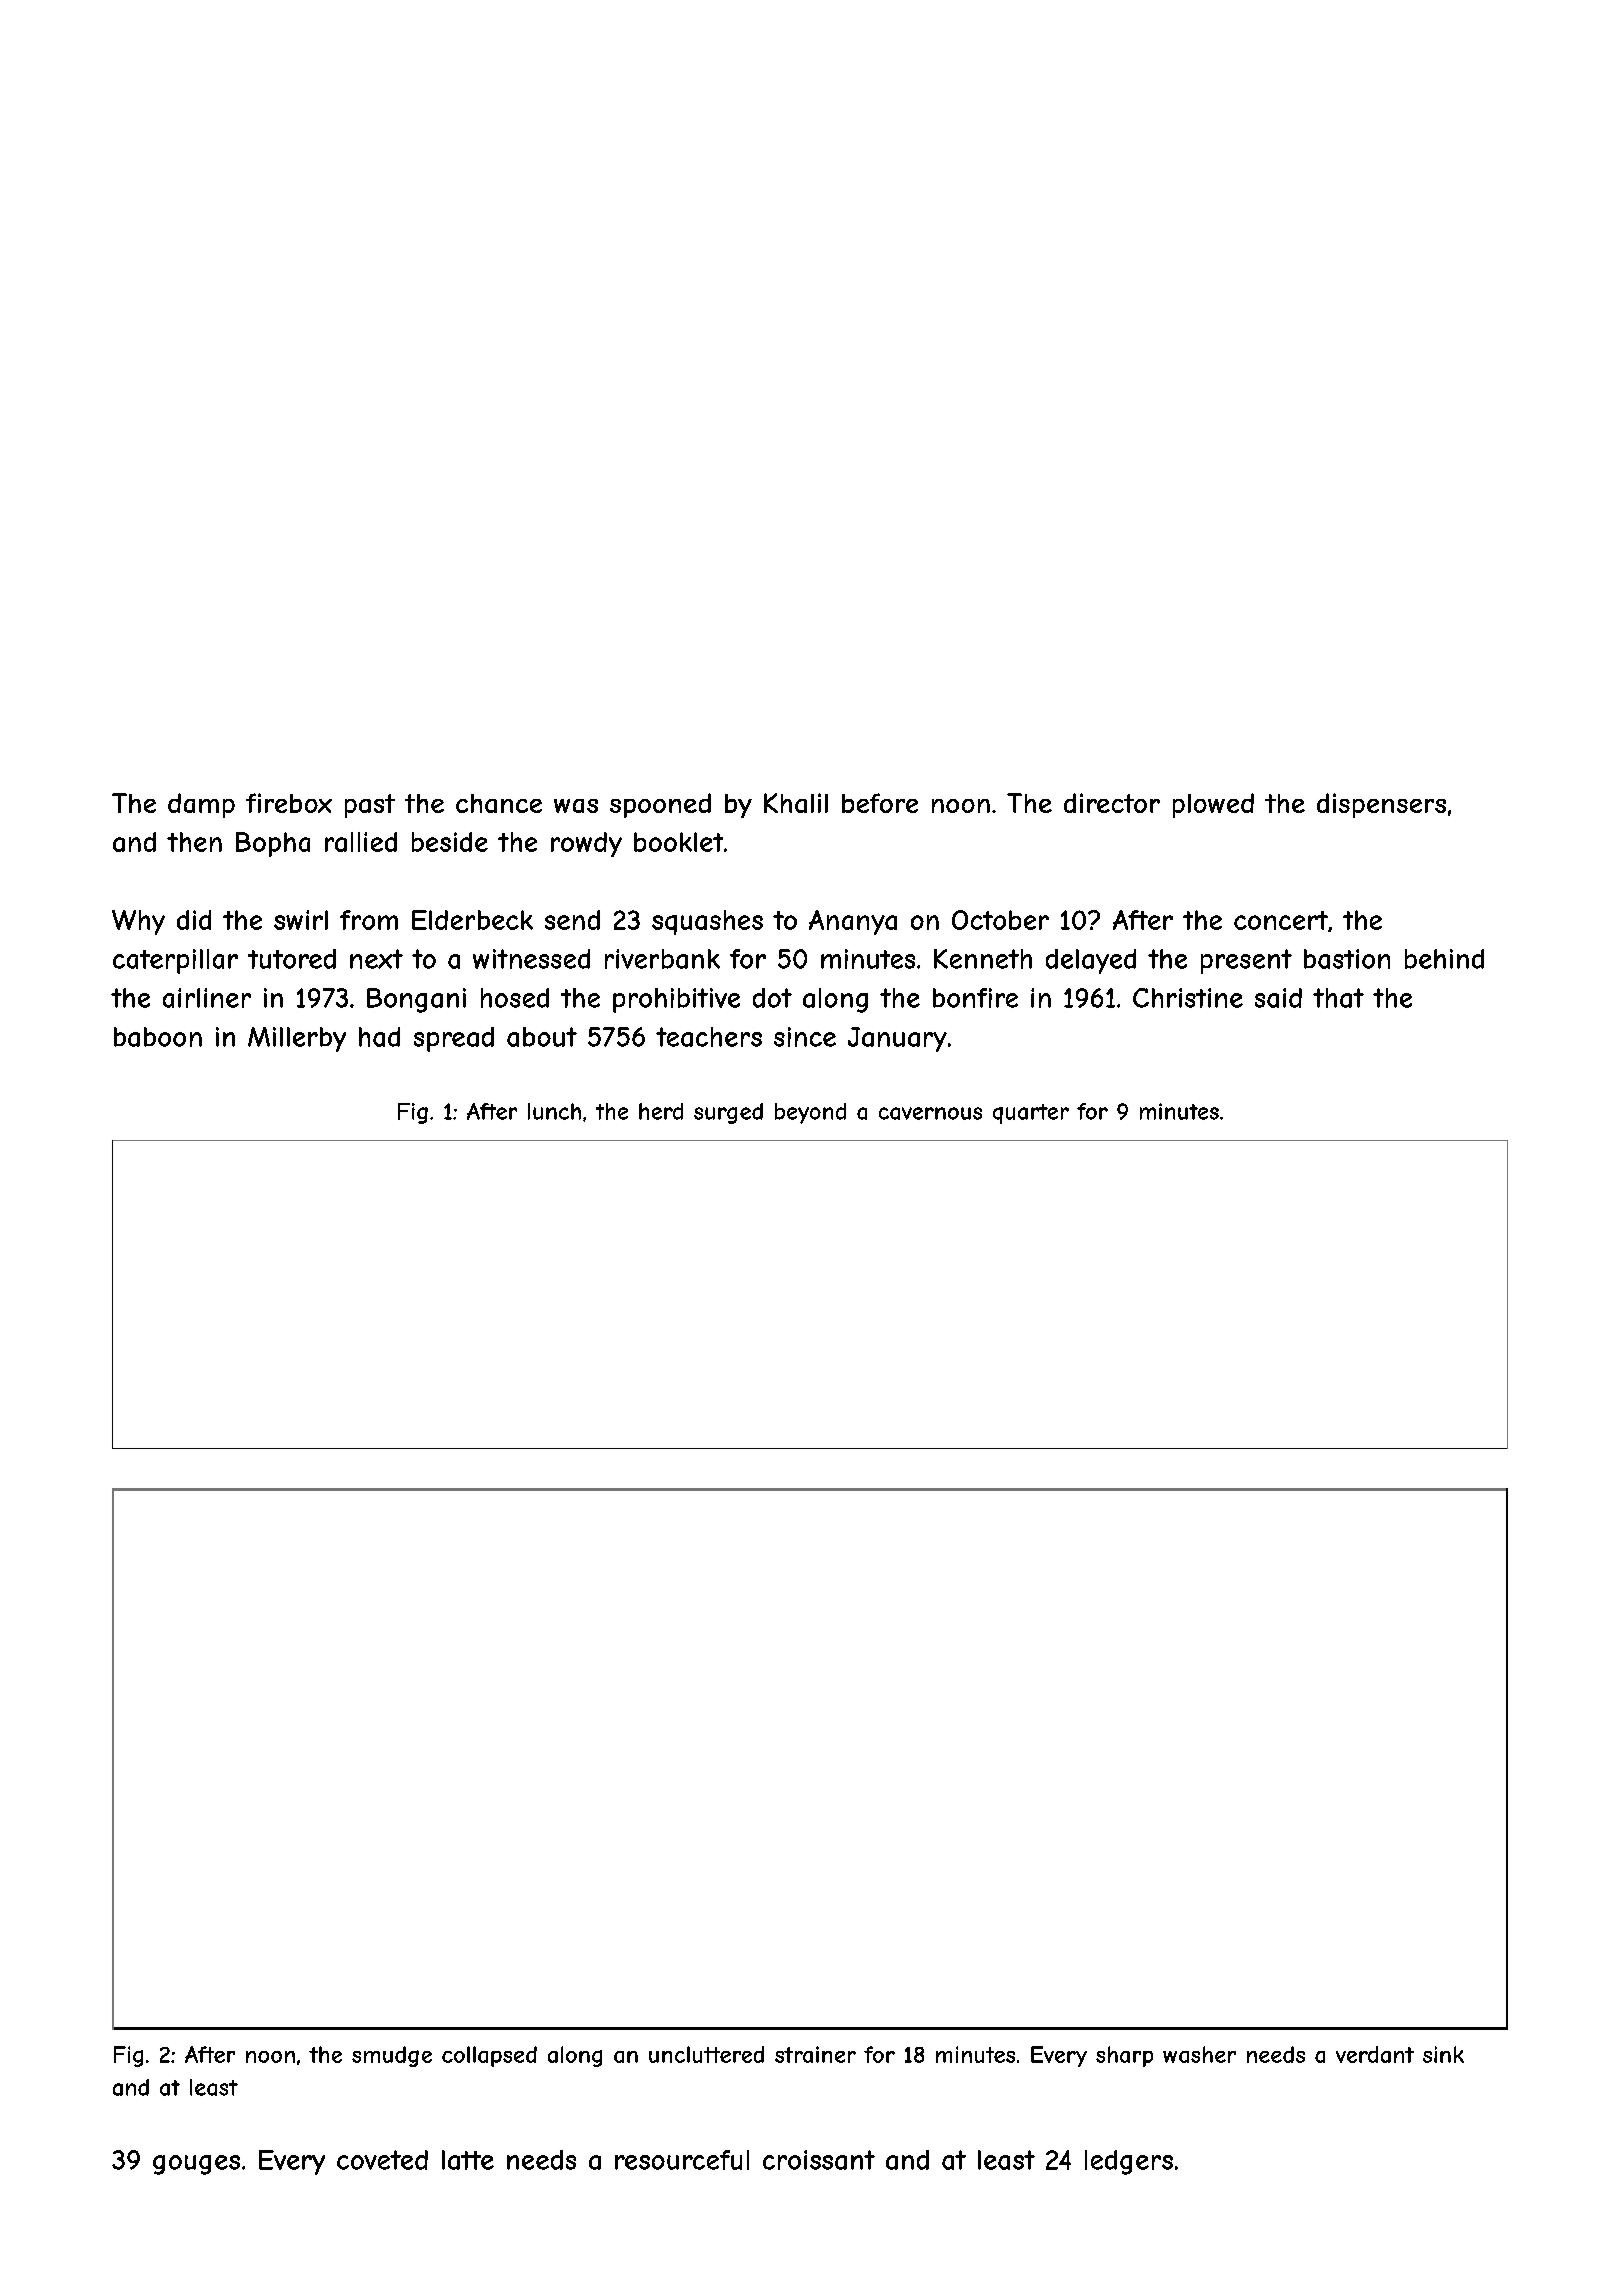  What do you see at coordinates (554, 1111) in the image?
I see `lunch` at bounding box center [554, 1111].
